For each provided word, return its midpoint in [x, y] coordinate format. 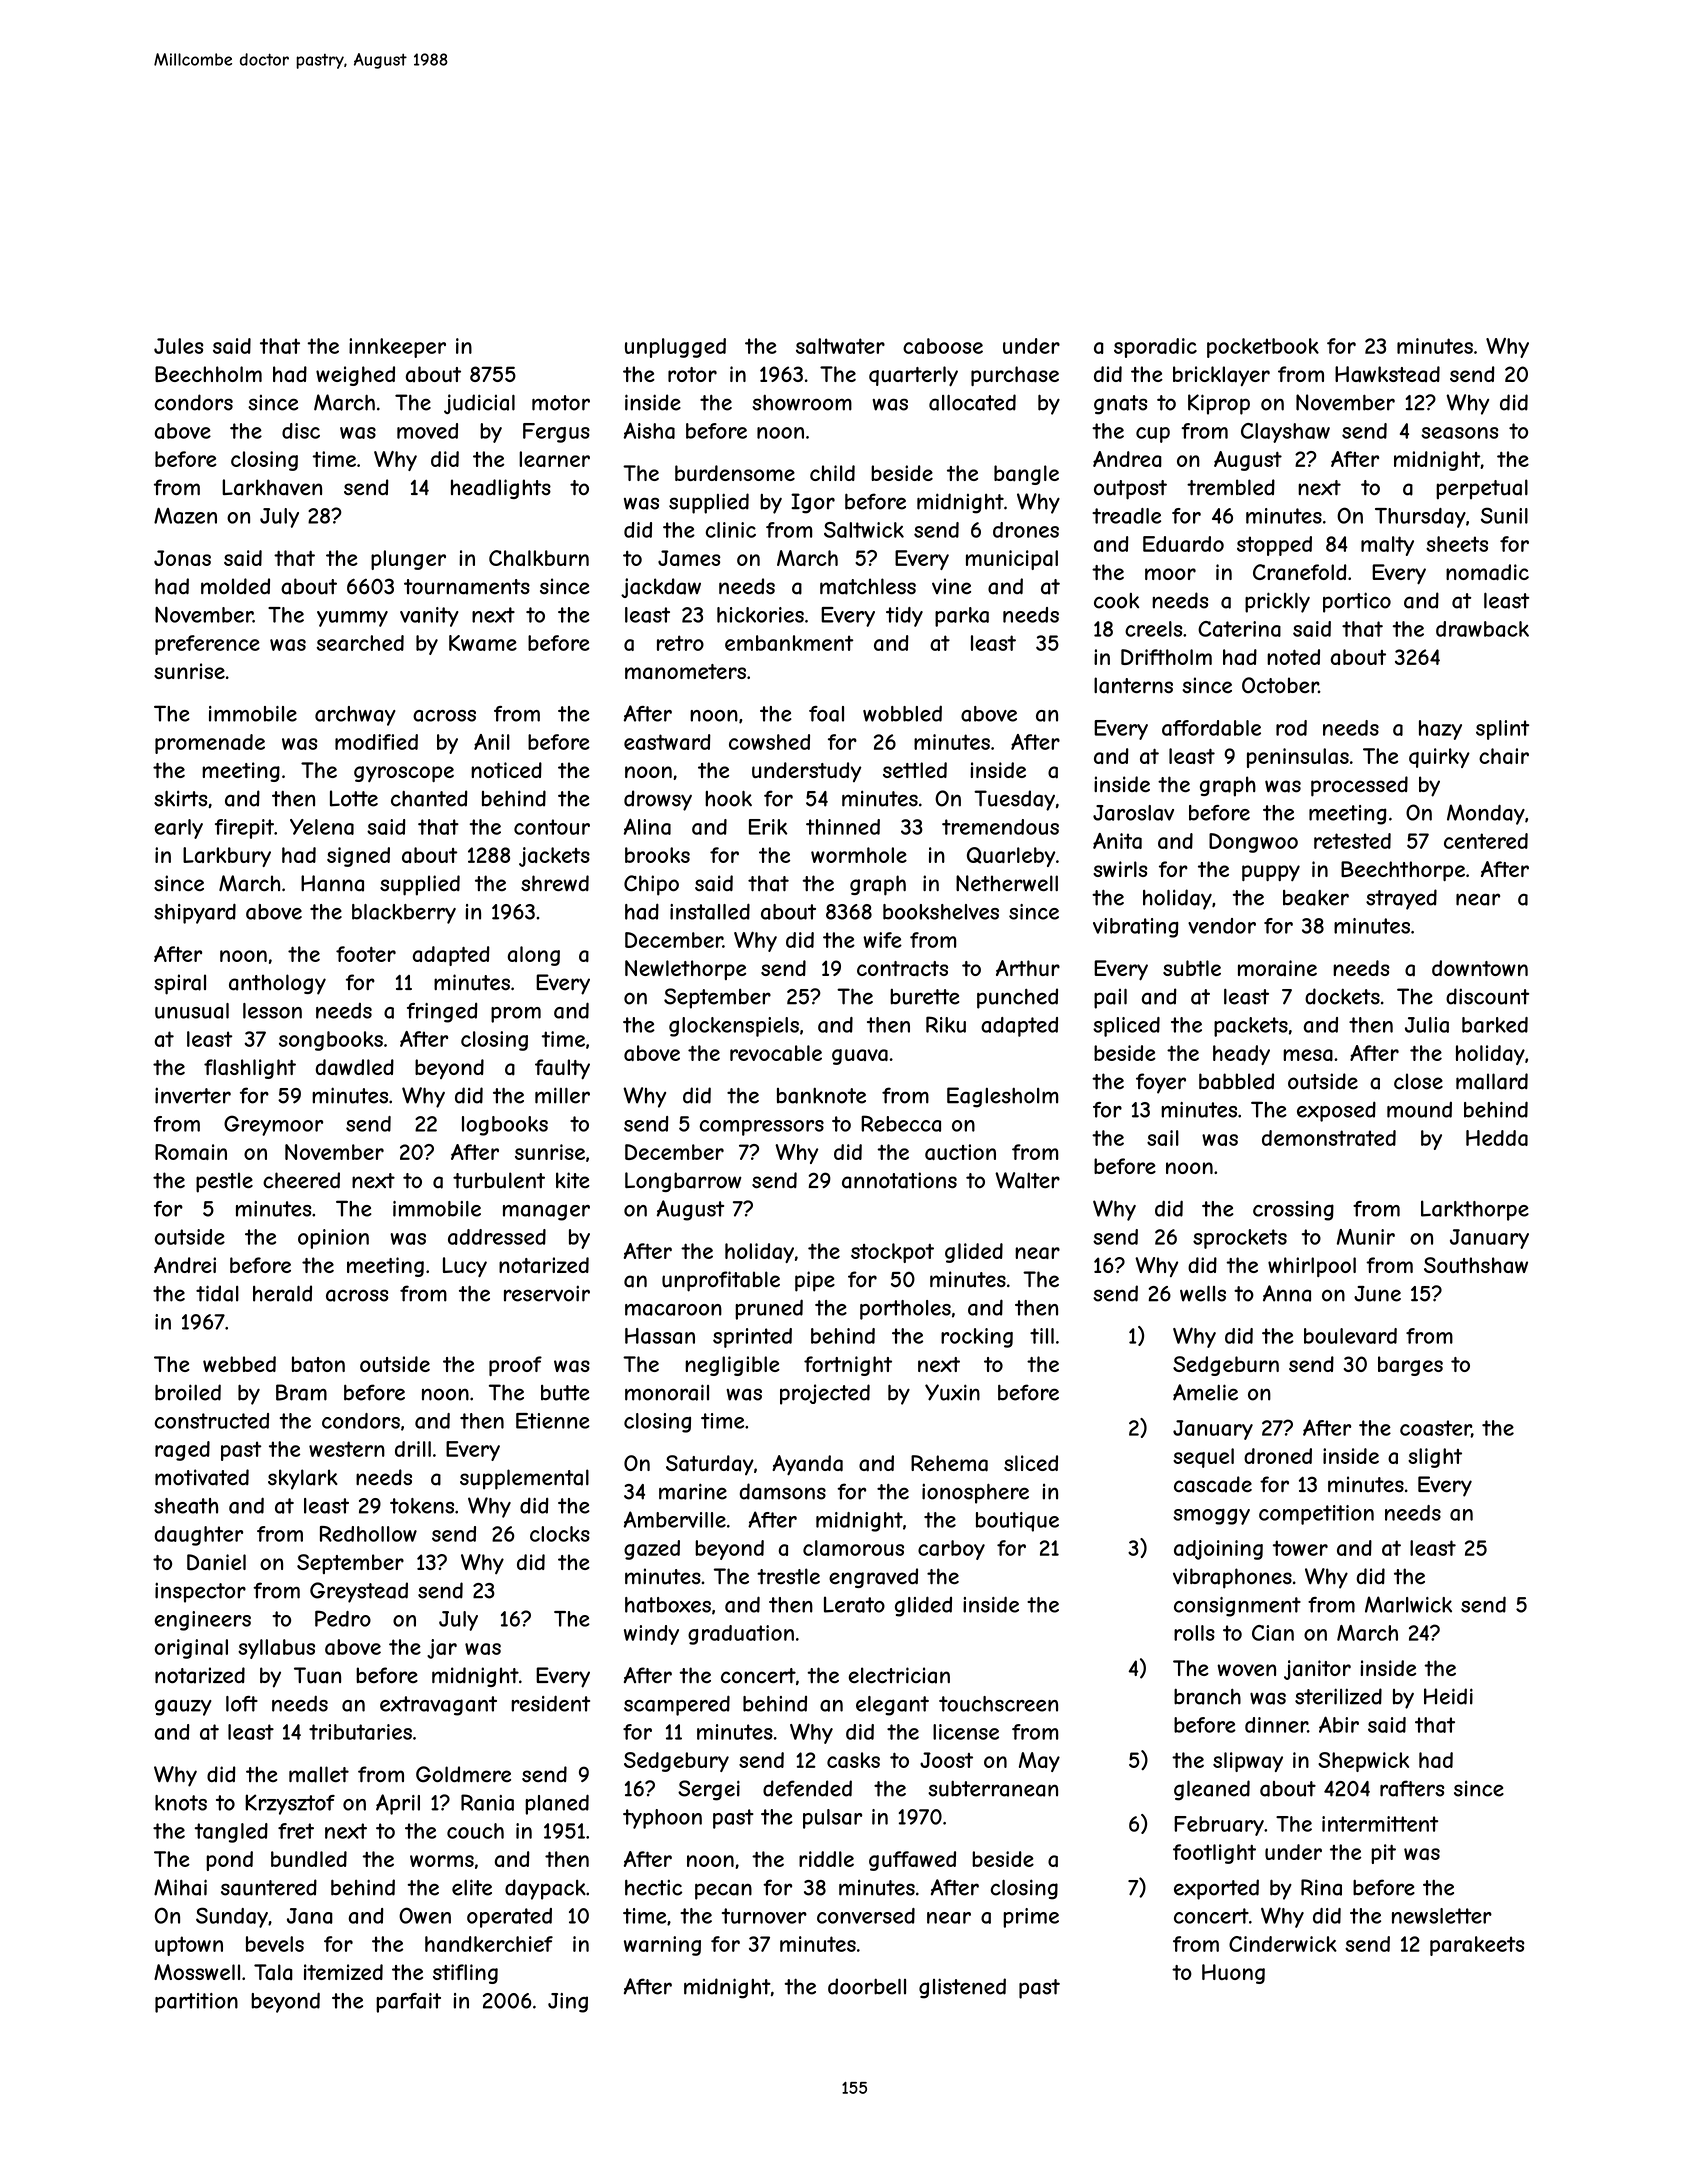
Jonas [182, 558]
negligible [732, 1366]
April [398, 1804]
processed [1359, 786]
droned [1278, 1456]
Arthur [1028, 968]
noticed [506, 770]
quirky [1439, 758]
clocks [560, 1534]
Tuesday [1014, 800]
